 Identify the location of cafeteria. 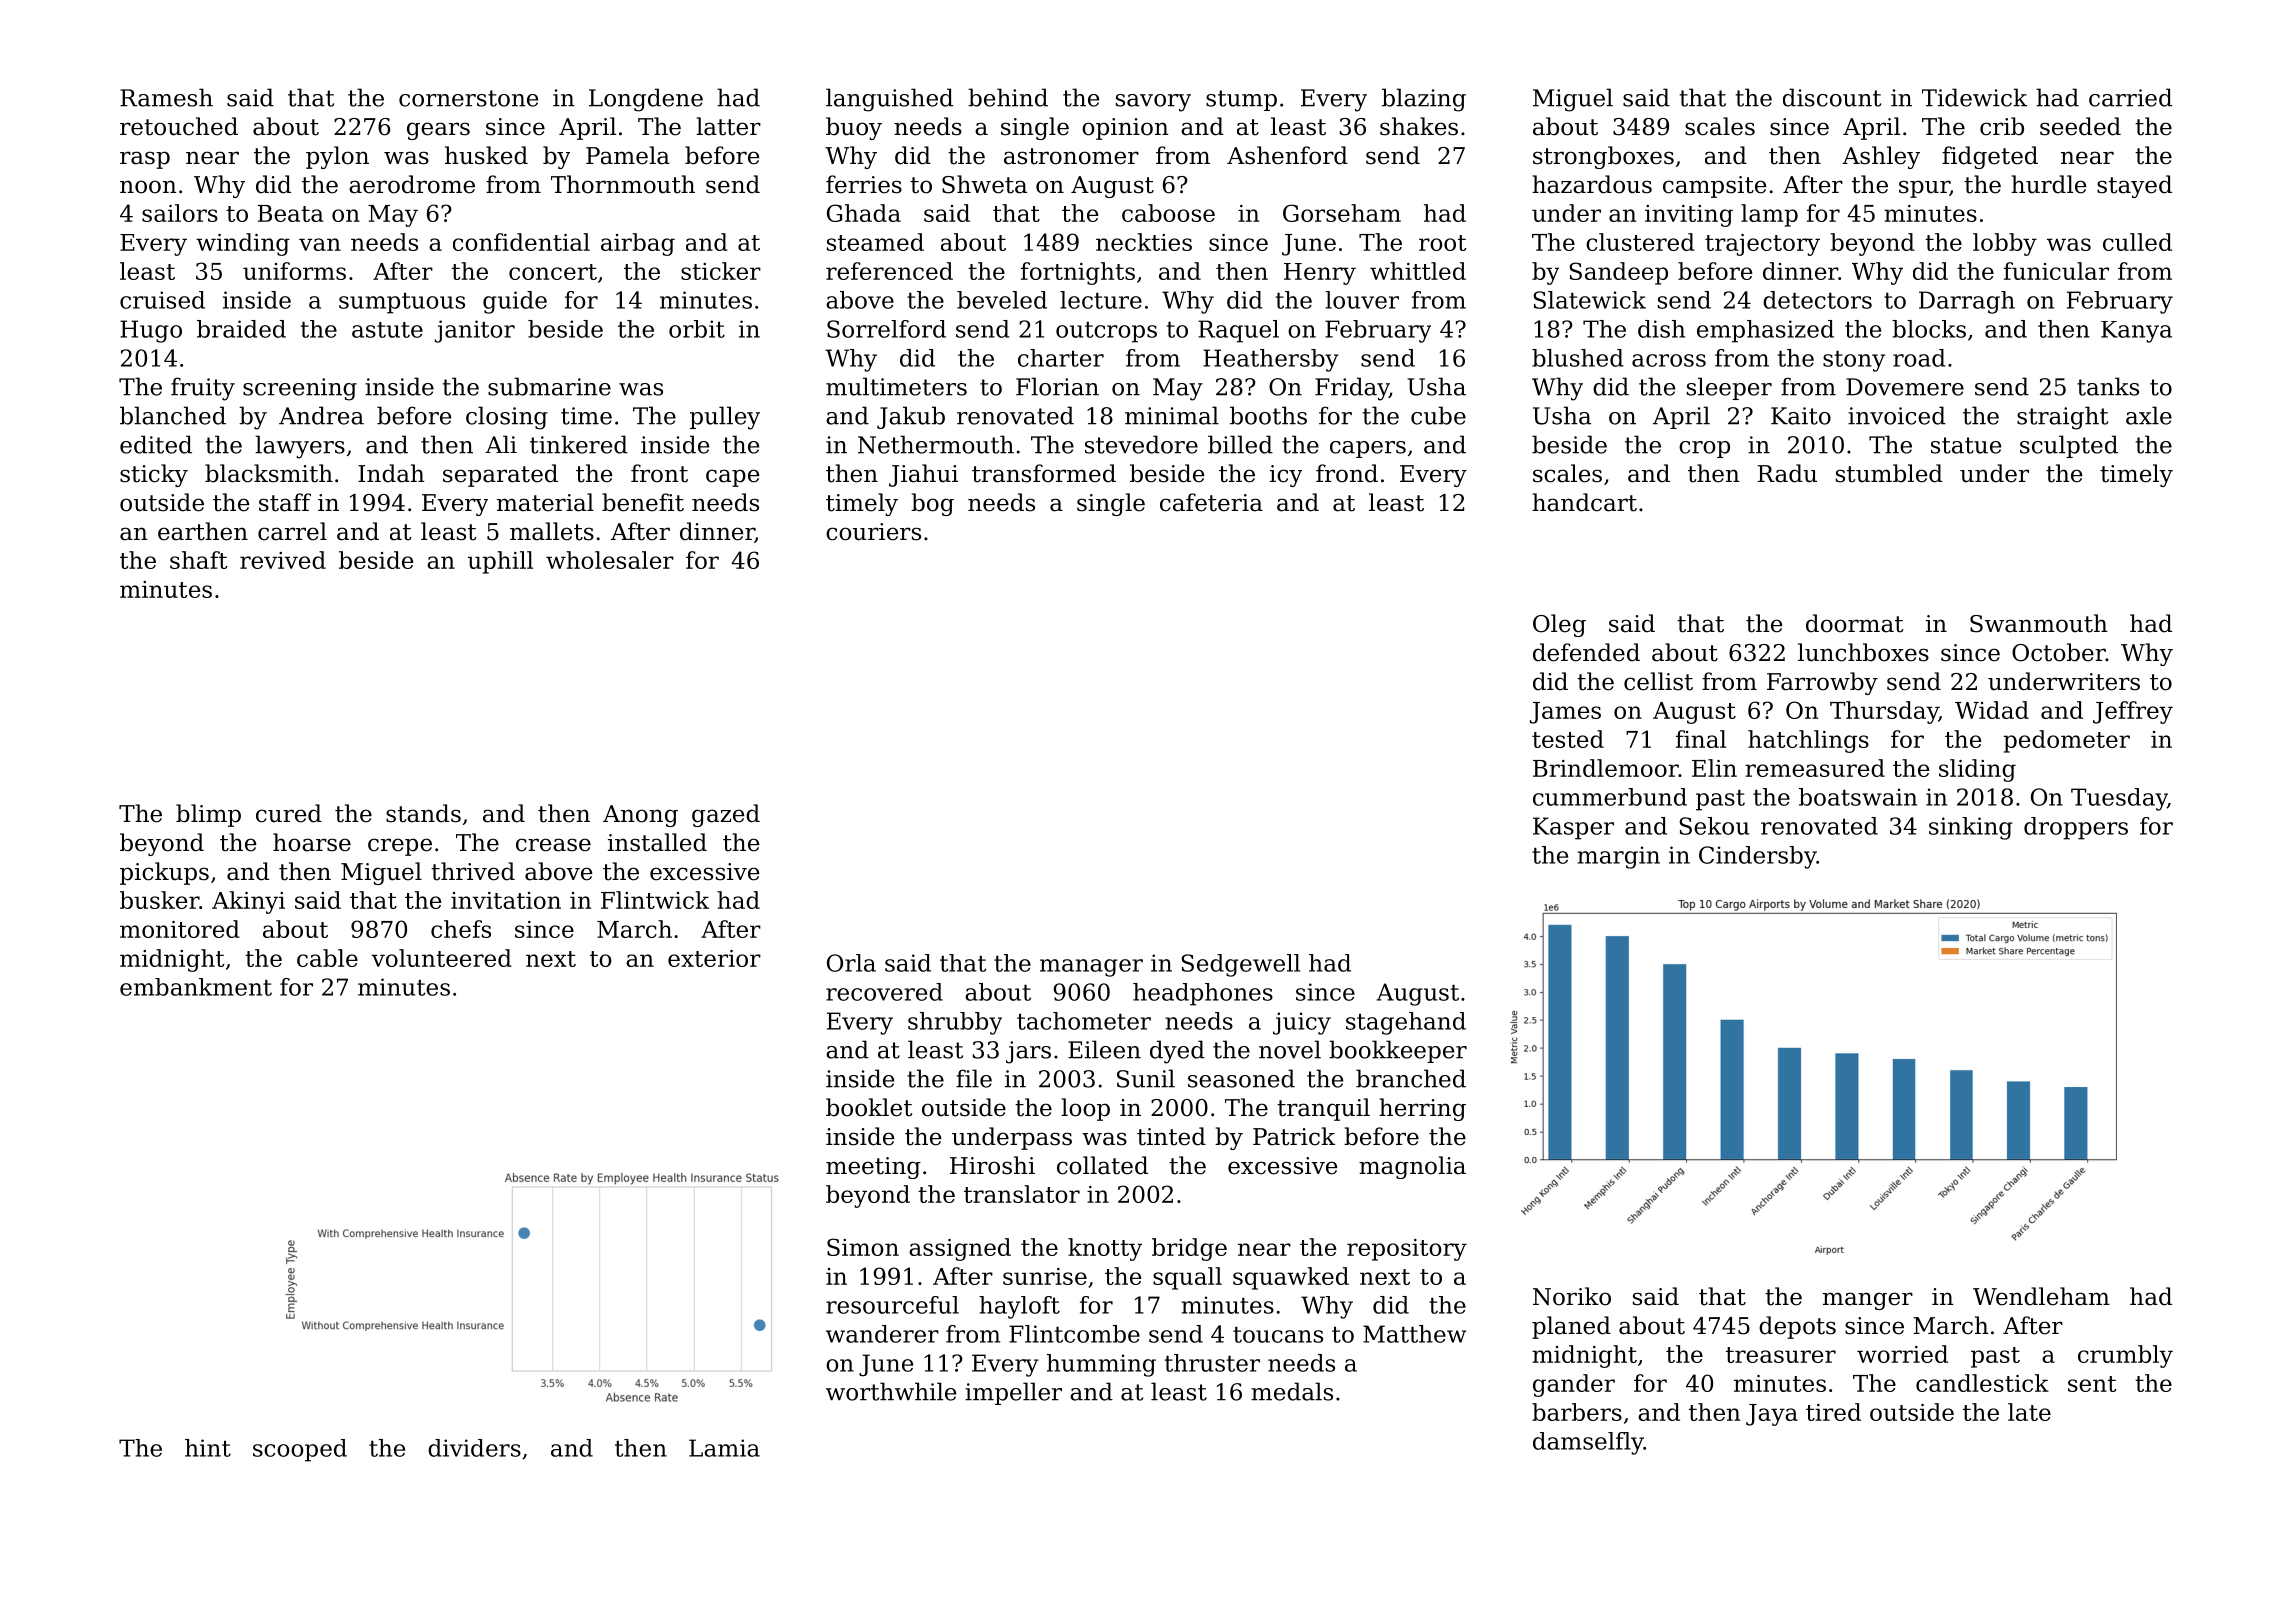
(1211, 502).
